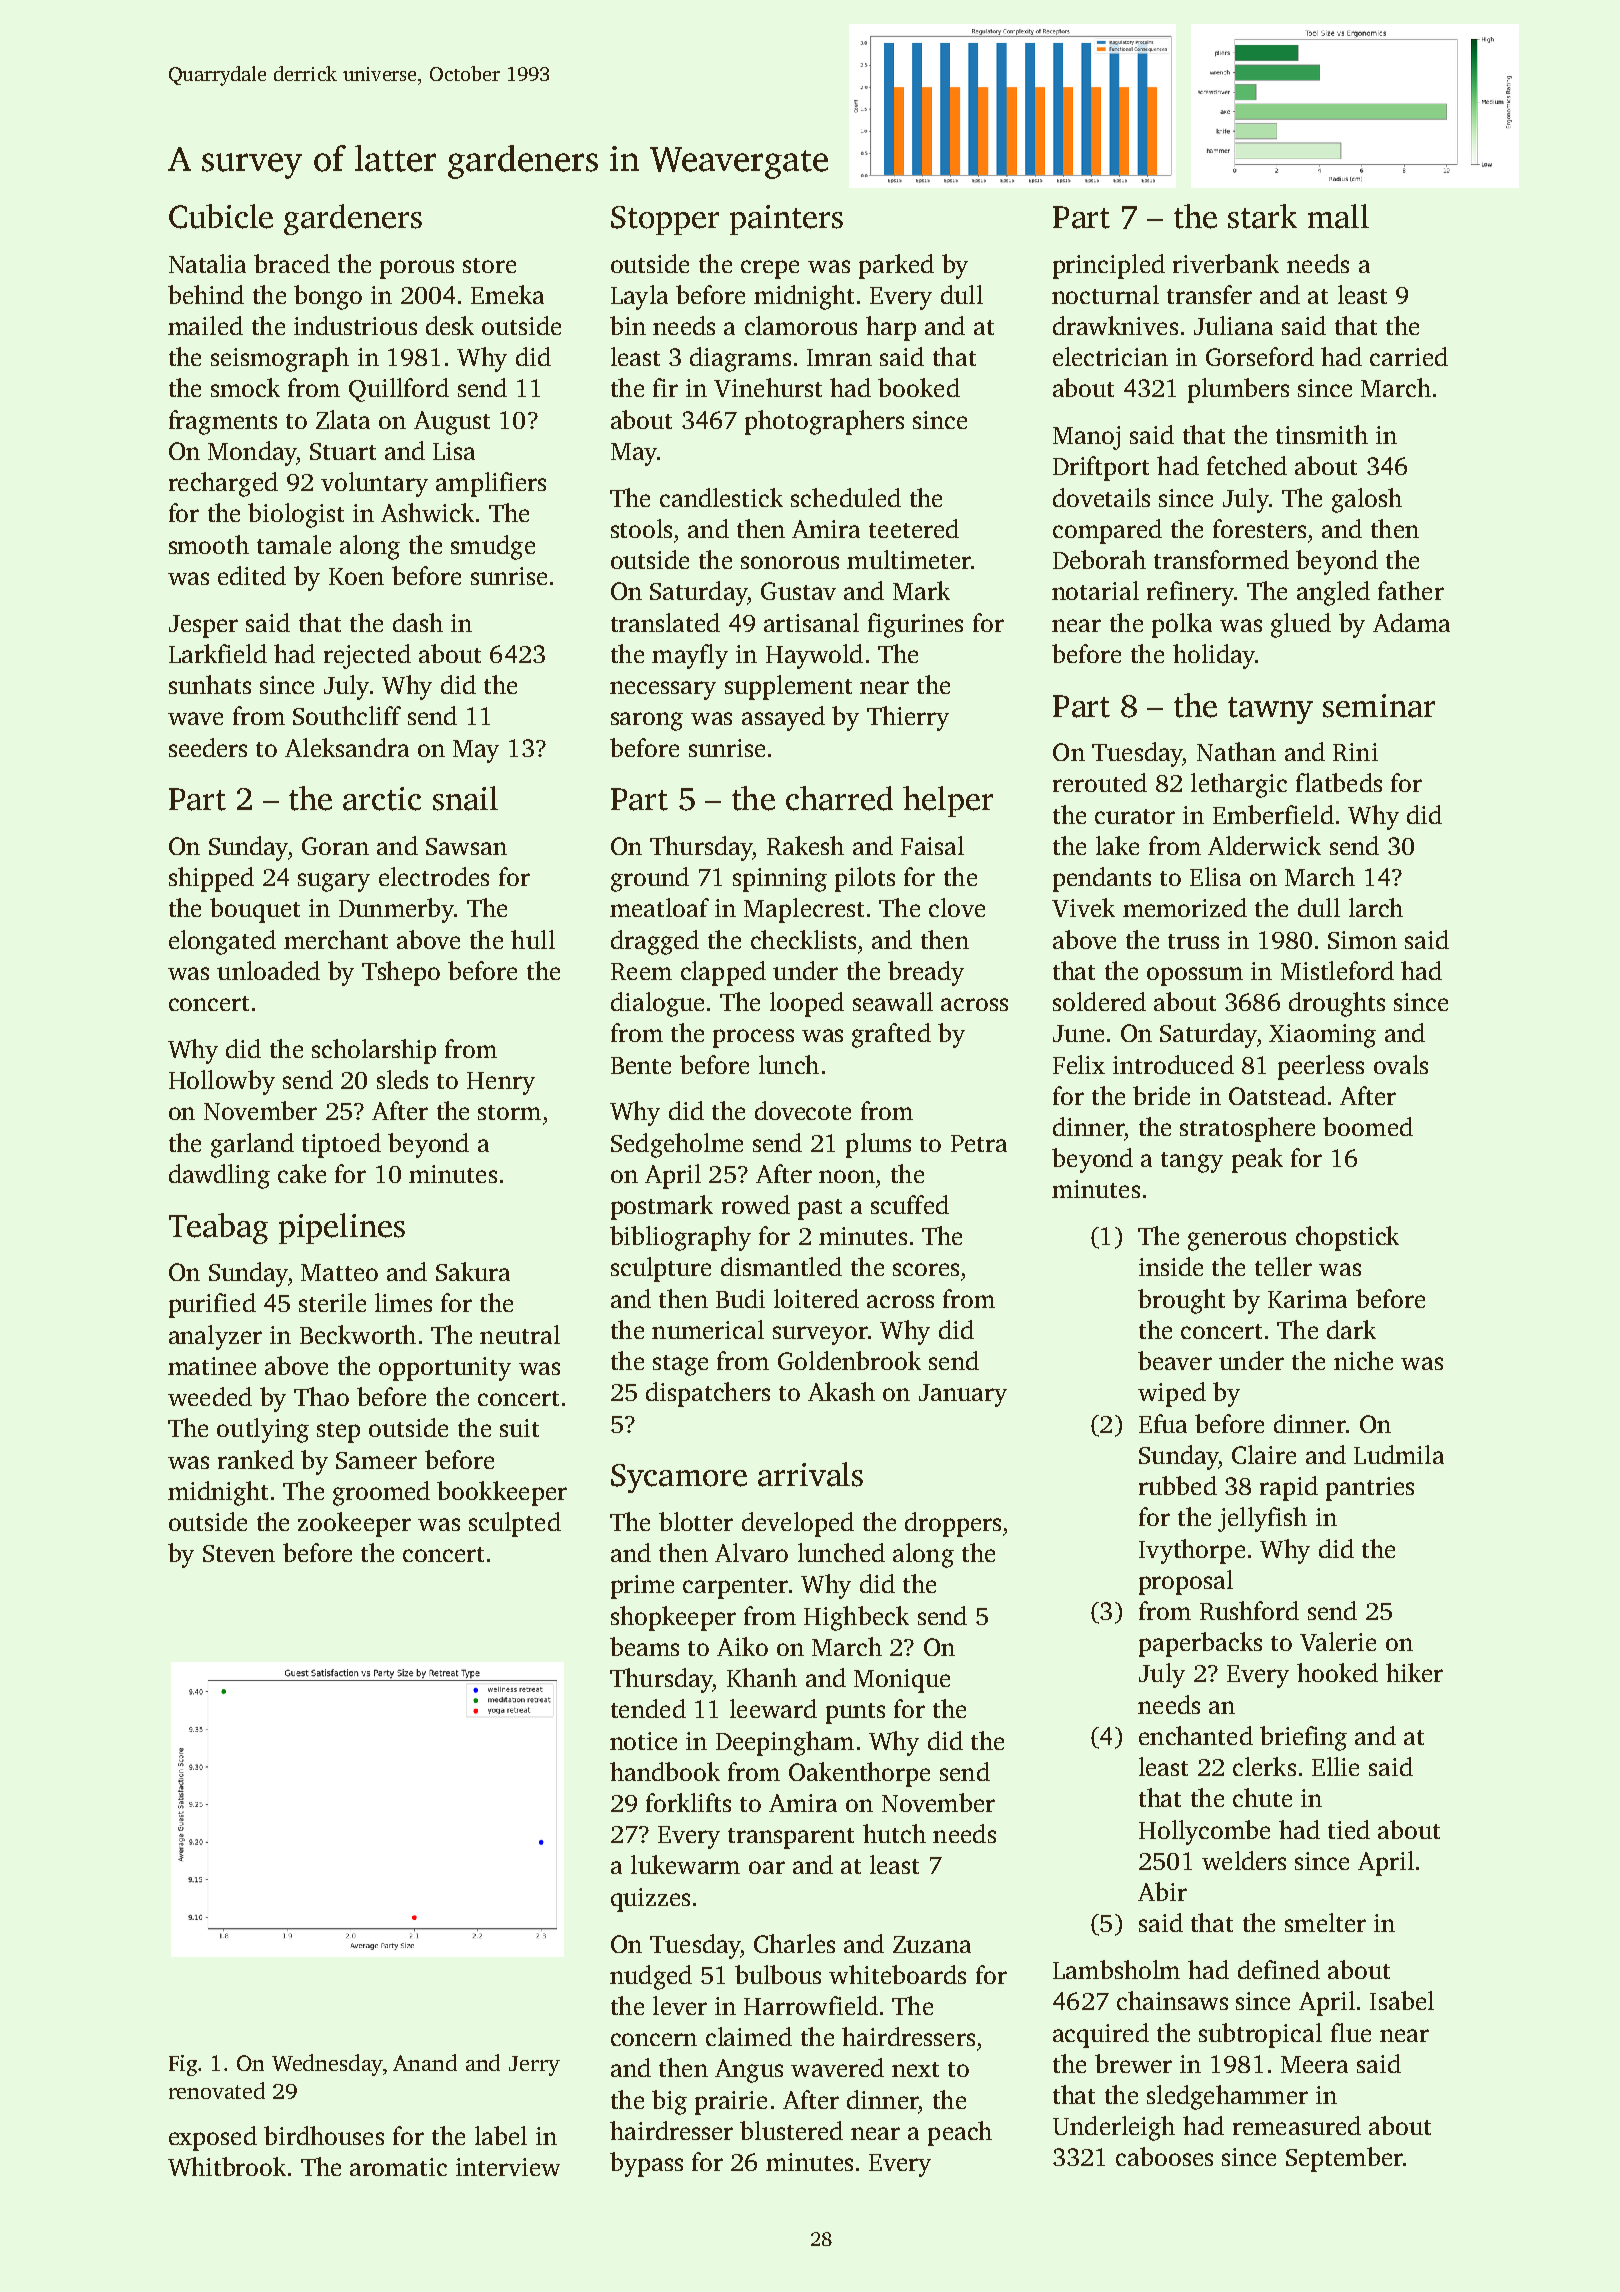 This screenshot has width=1620, height=2292. Describe the element at coordinates (781, 1266) in the screenshot. I see `dismantled` at that location.
